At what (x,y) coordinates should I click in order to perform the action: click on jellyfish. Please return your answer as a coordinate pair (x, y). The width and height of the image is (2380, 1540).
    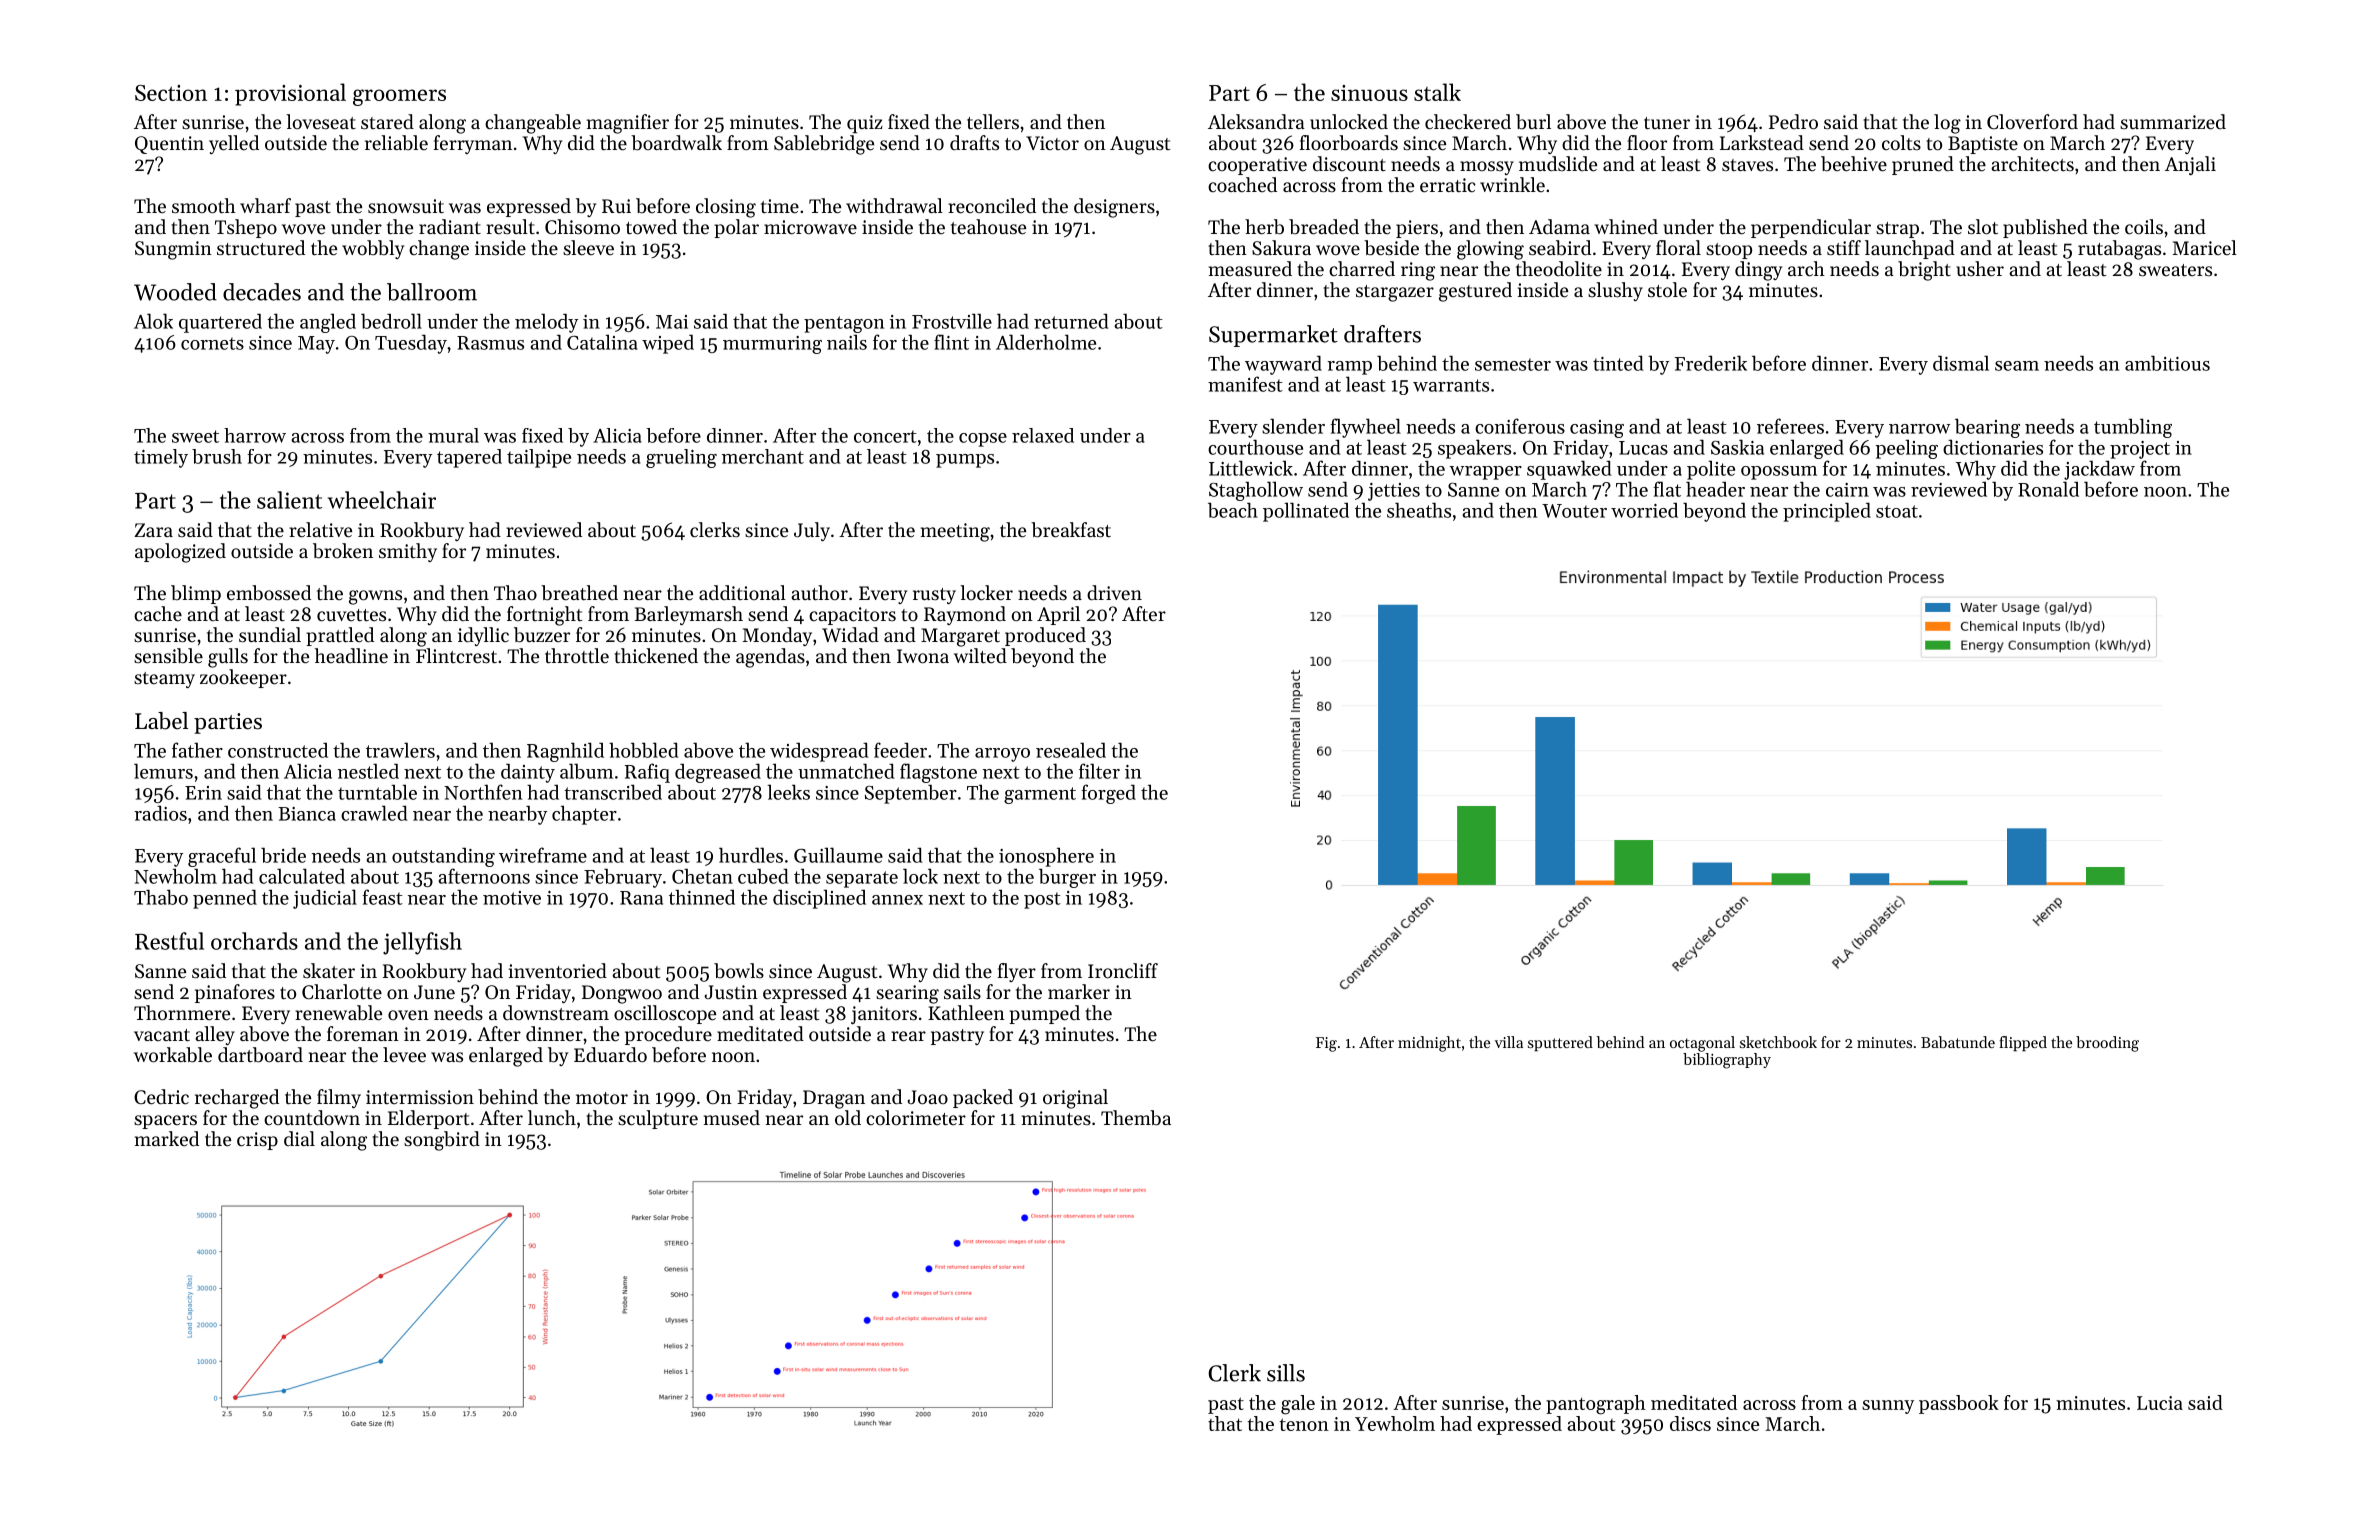
    Looking at the image, I should click on (422, 943).
